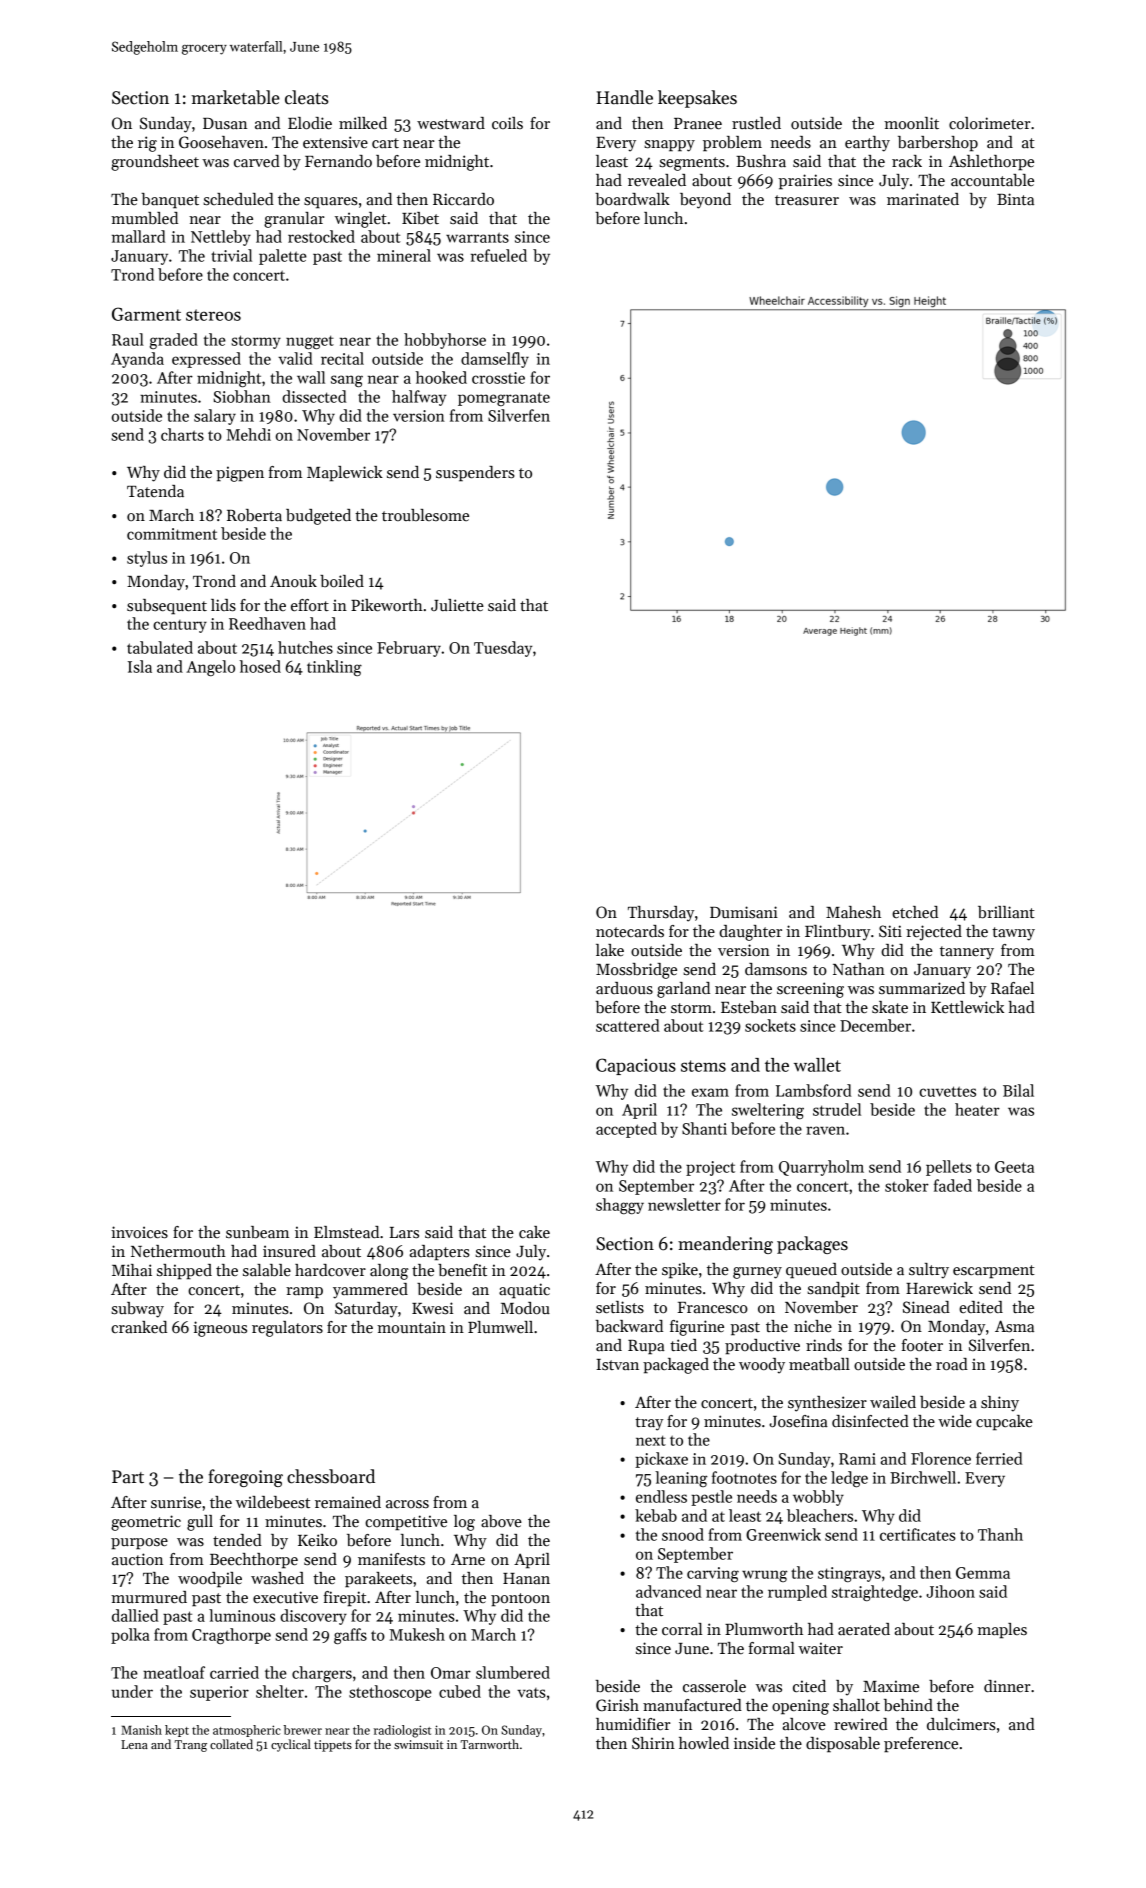  Describe the element at coordinates (287, 1329) in the image. I see `regulators` at that location.
